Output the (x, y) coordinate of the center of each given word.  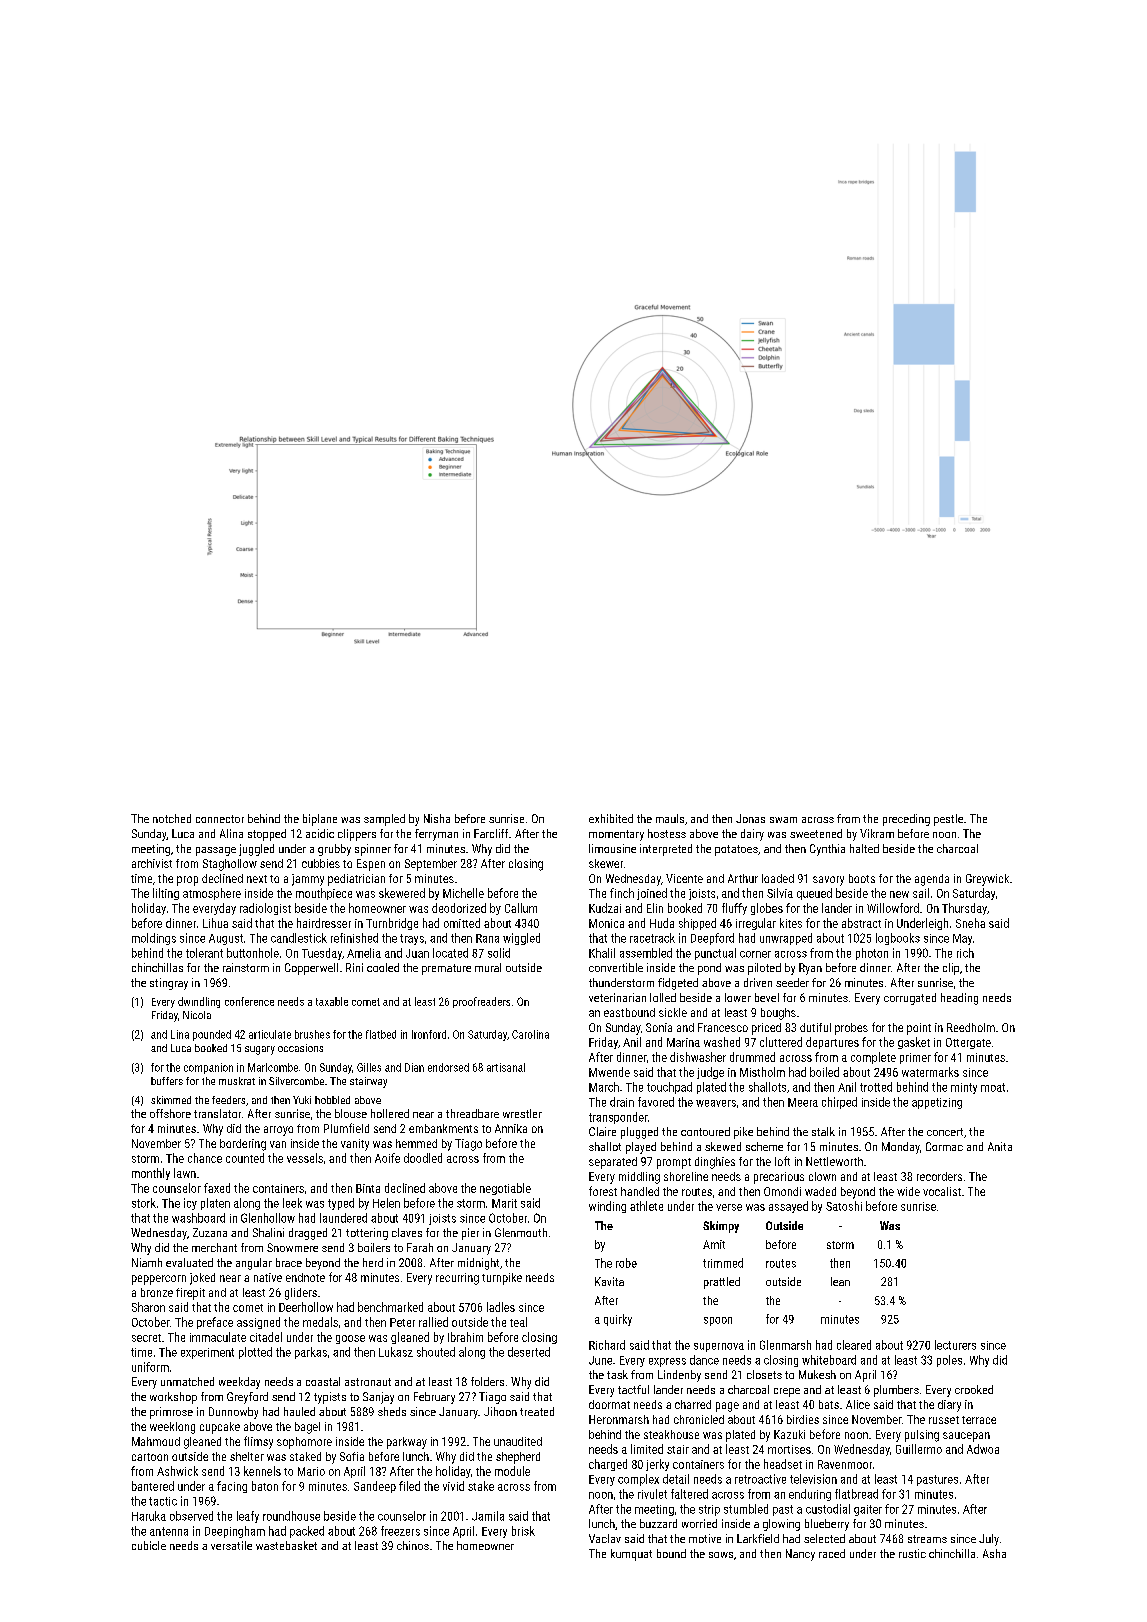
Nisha (437, 818)
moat (993, 1087)
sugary (260, 1050)
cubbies (321, 863)
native (268, 1277)
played (641, 1148)
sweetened (816, 833)
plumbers (896, 1391)
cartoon (150, 1457)
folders (487, 1381)
